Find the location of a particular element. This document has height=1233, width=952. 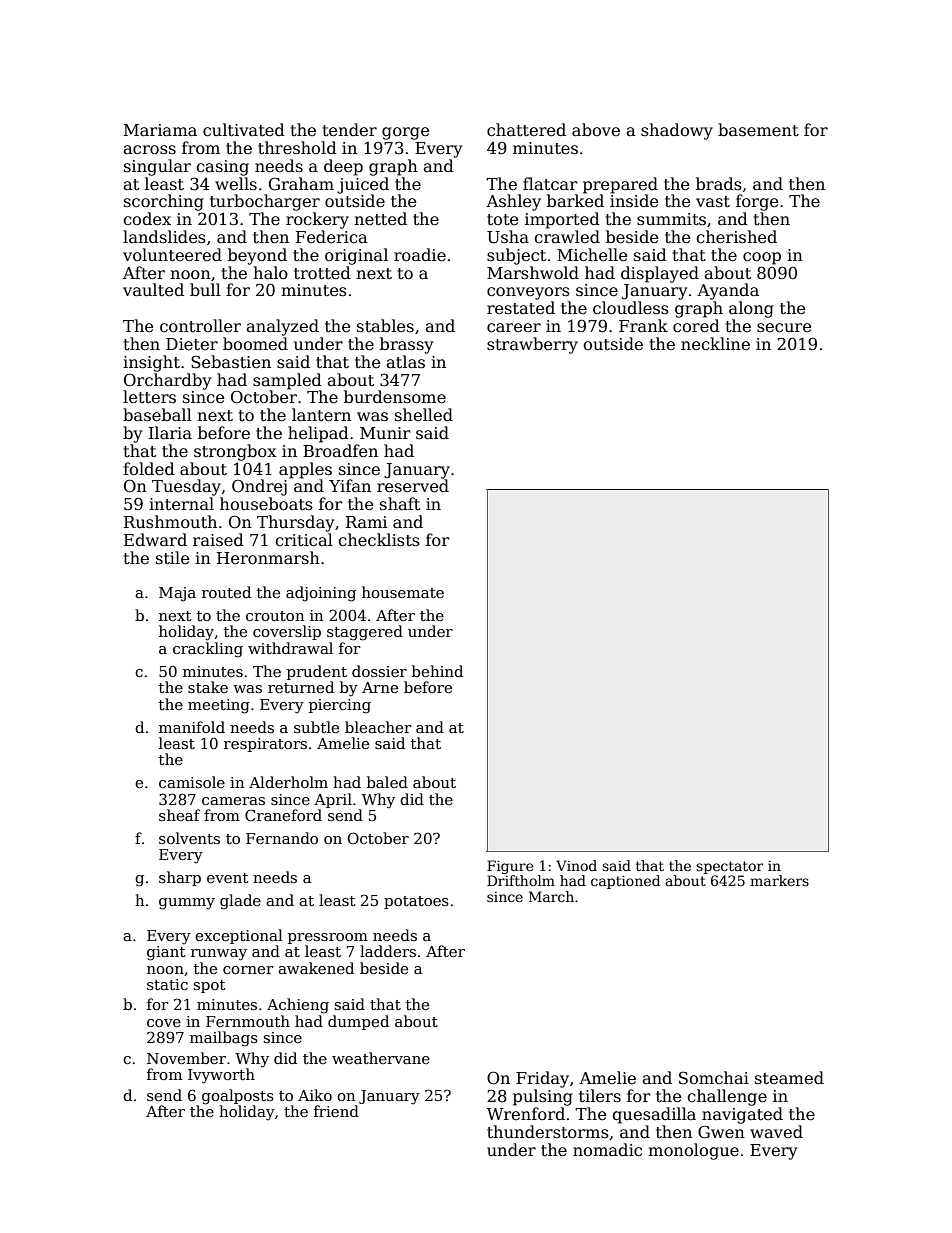

spectator is located at coordinates (729, 867).
